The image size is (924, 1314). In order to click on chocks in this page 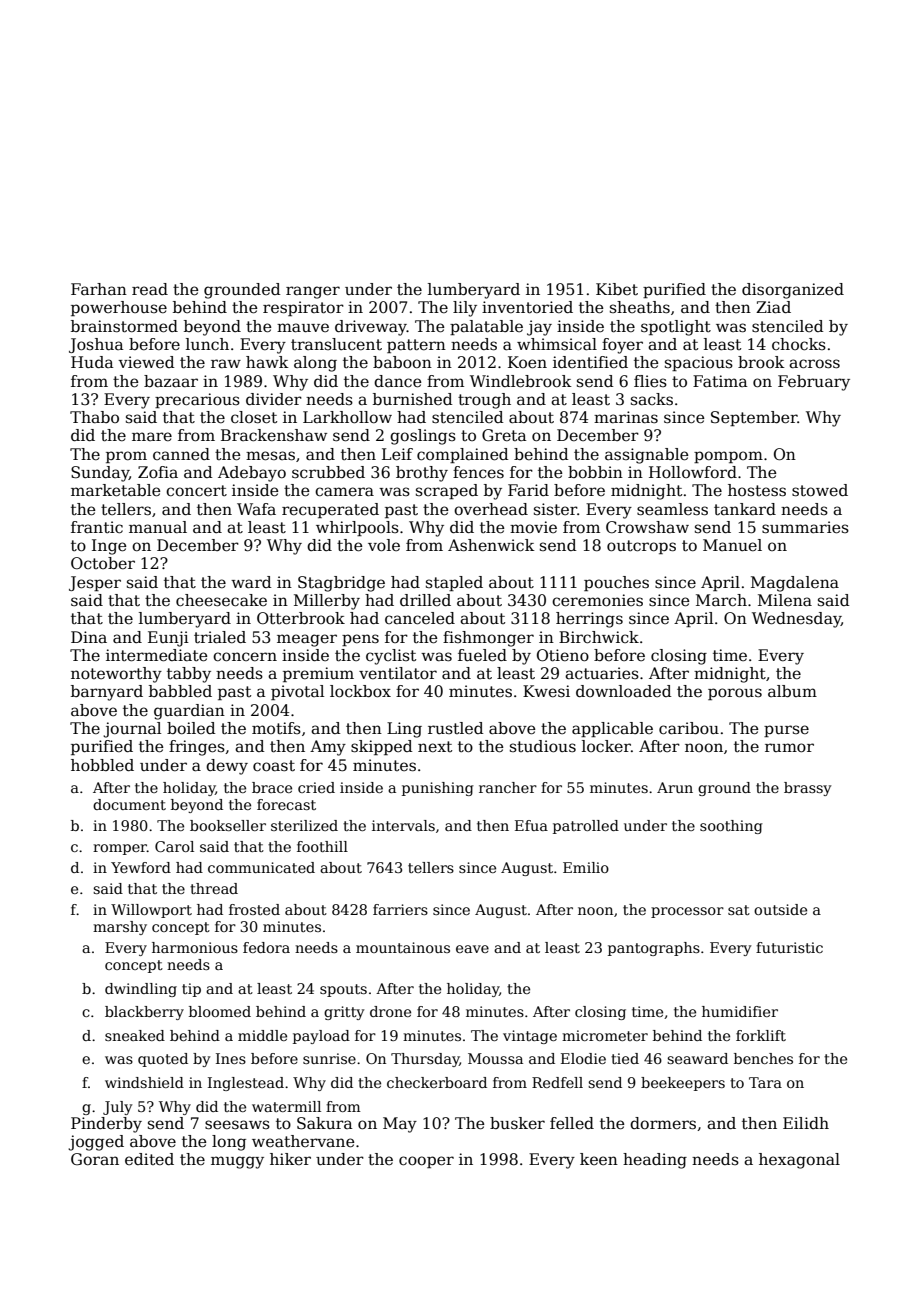, I will do `click(799, 344)`.
